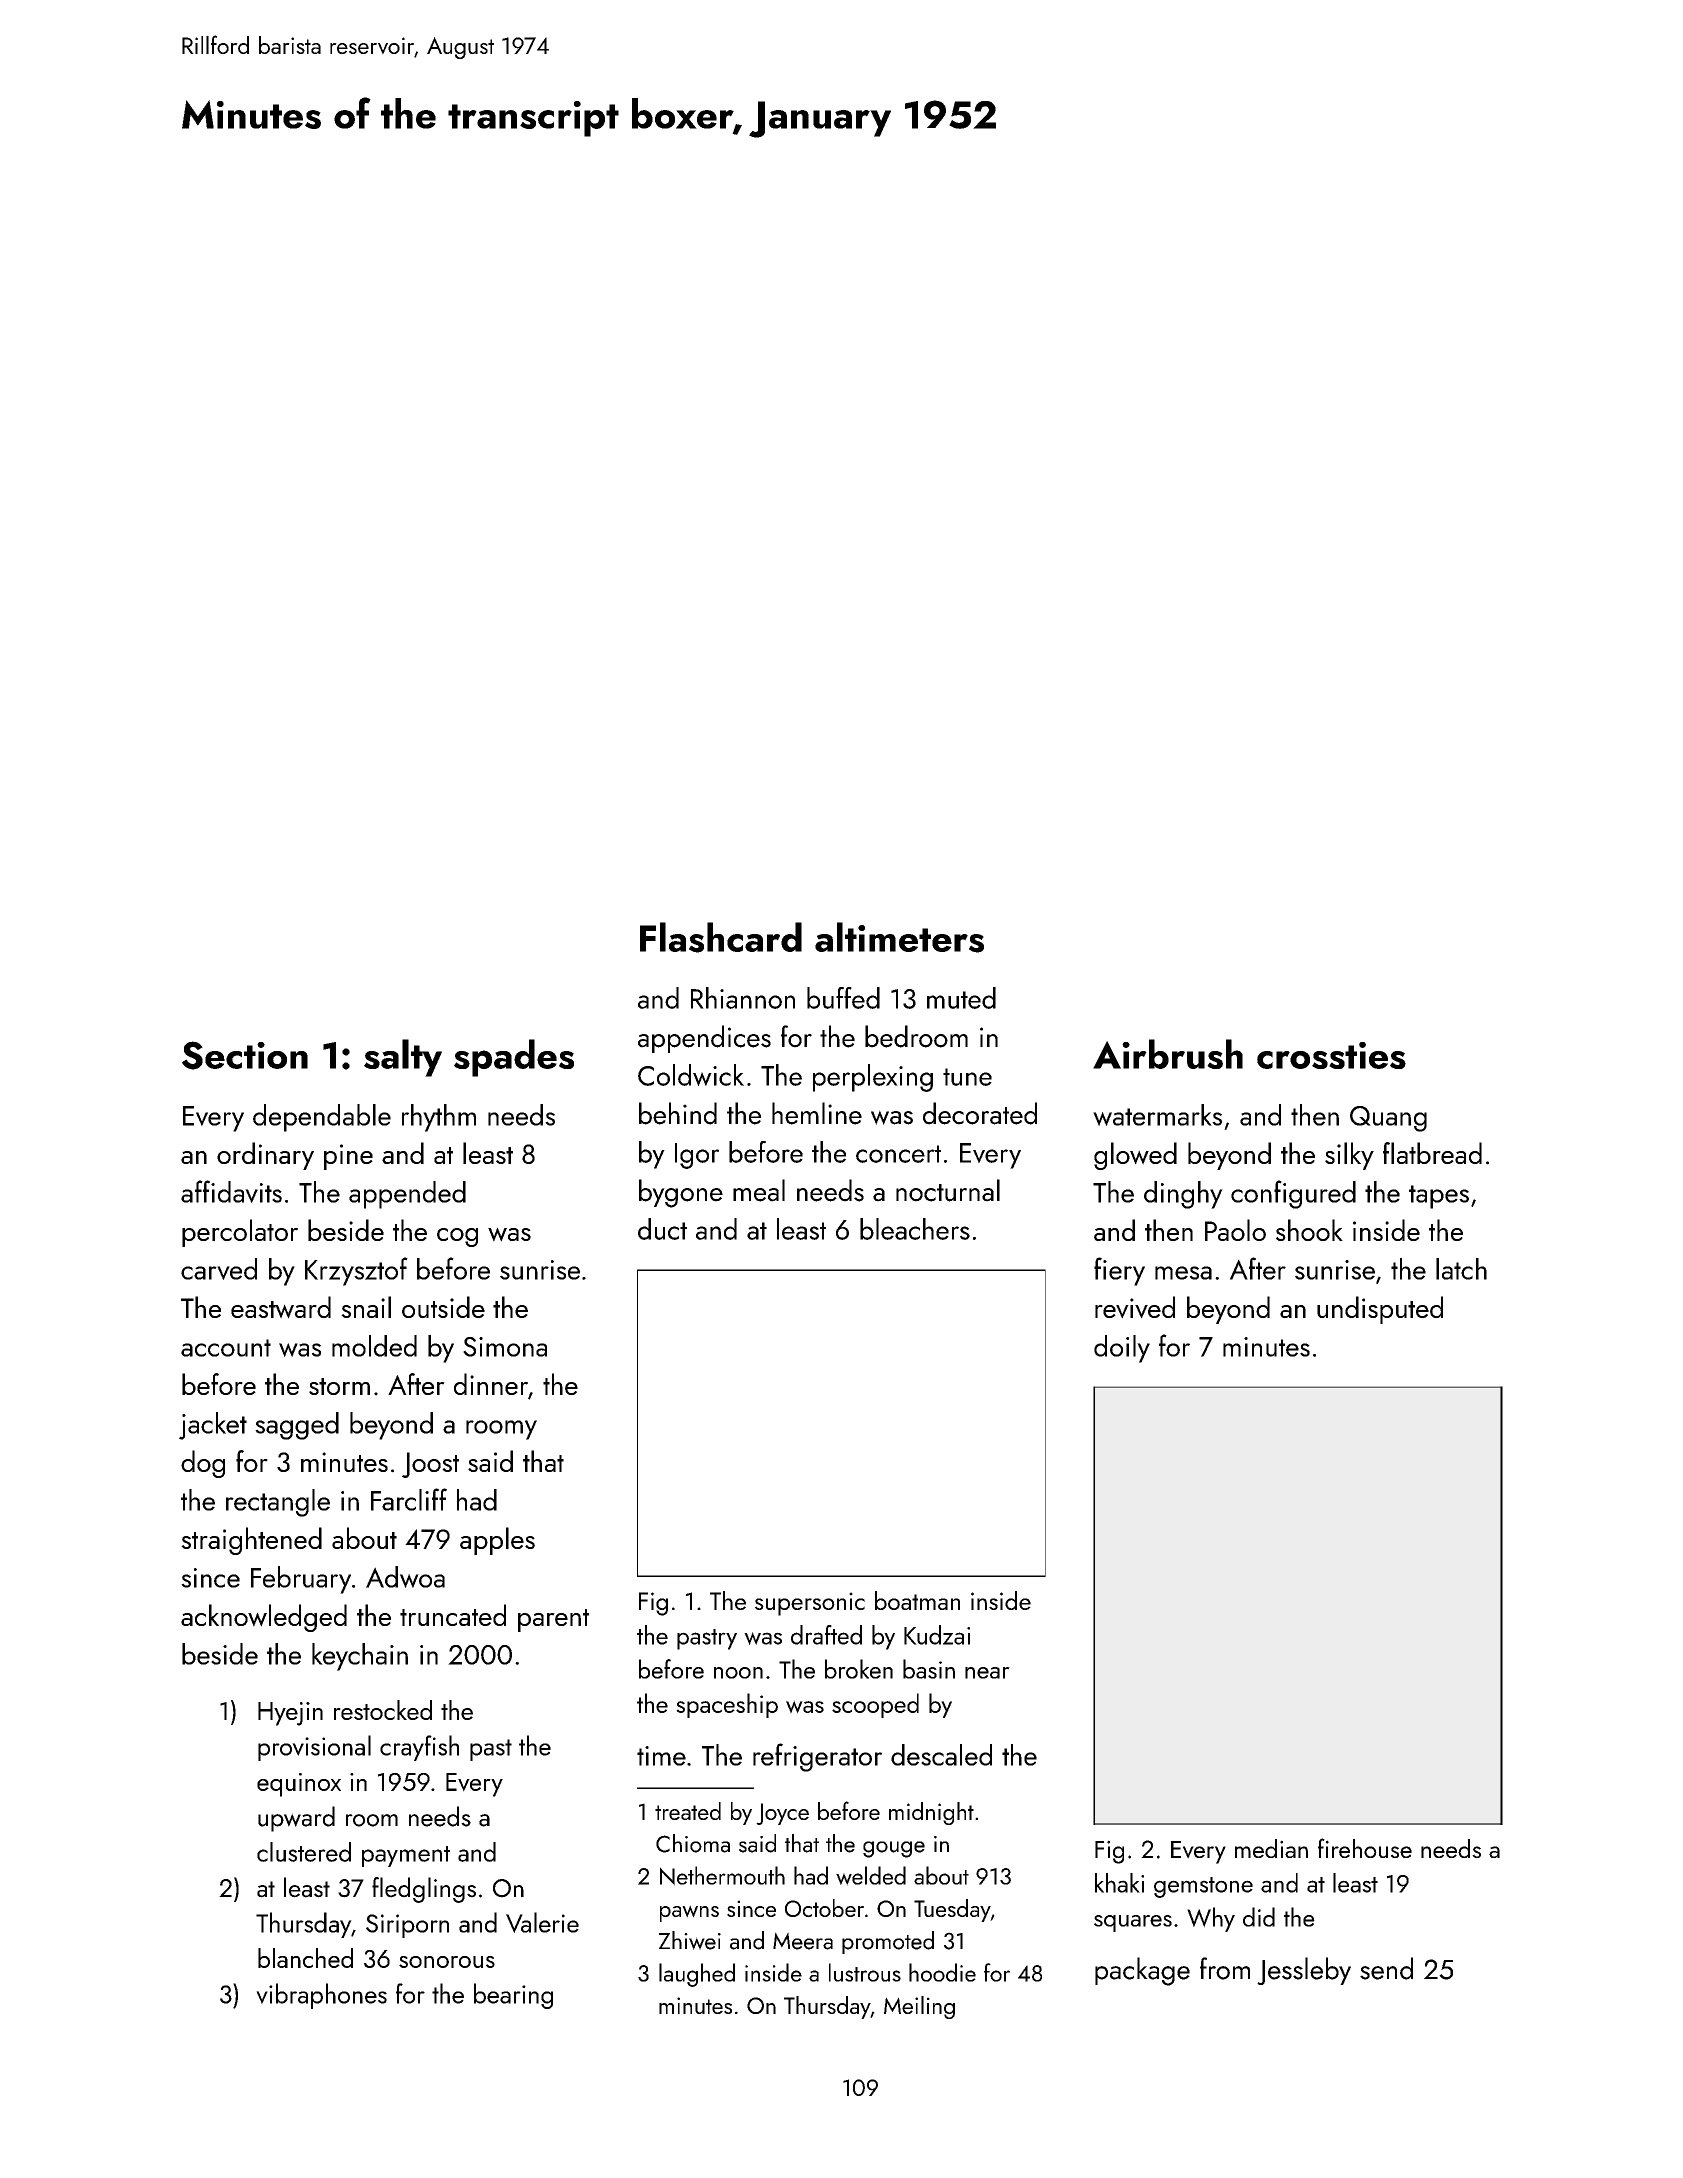  What do you see at coordinates (513, 1996) in the screenshot?
I see `bearing` at bounding box center [513, 1996].
